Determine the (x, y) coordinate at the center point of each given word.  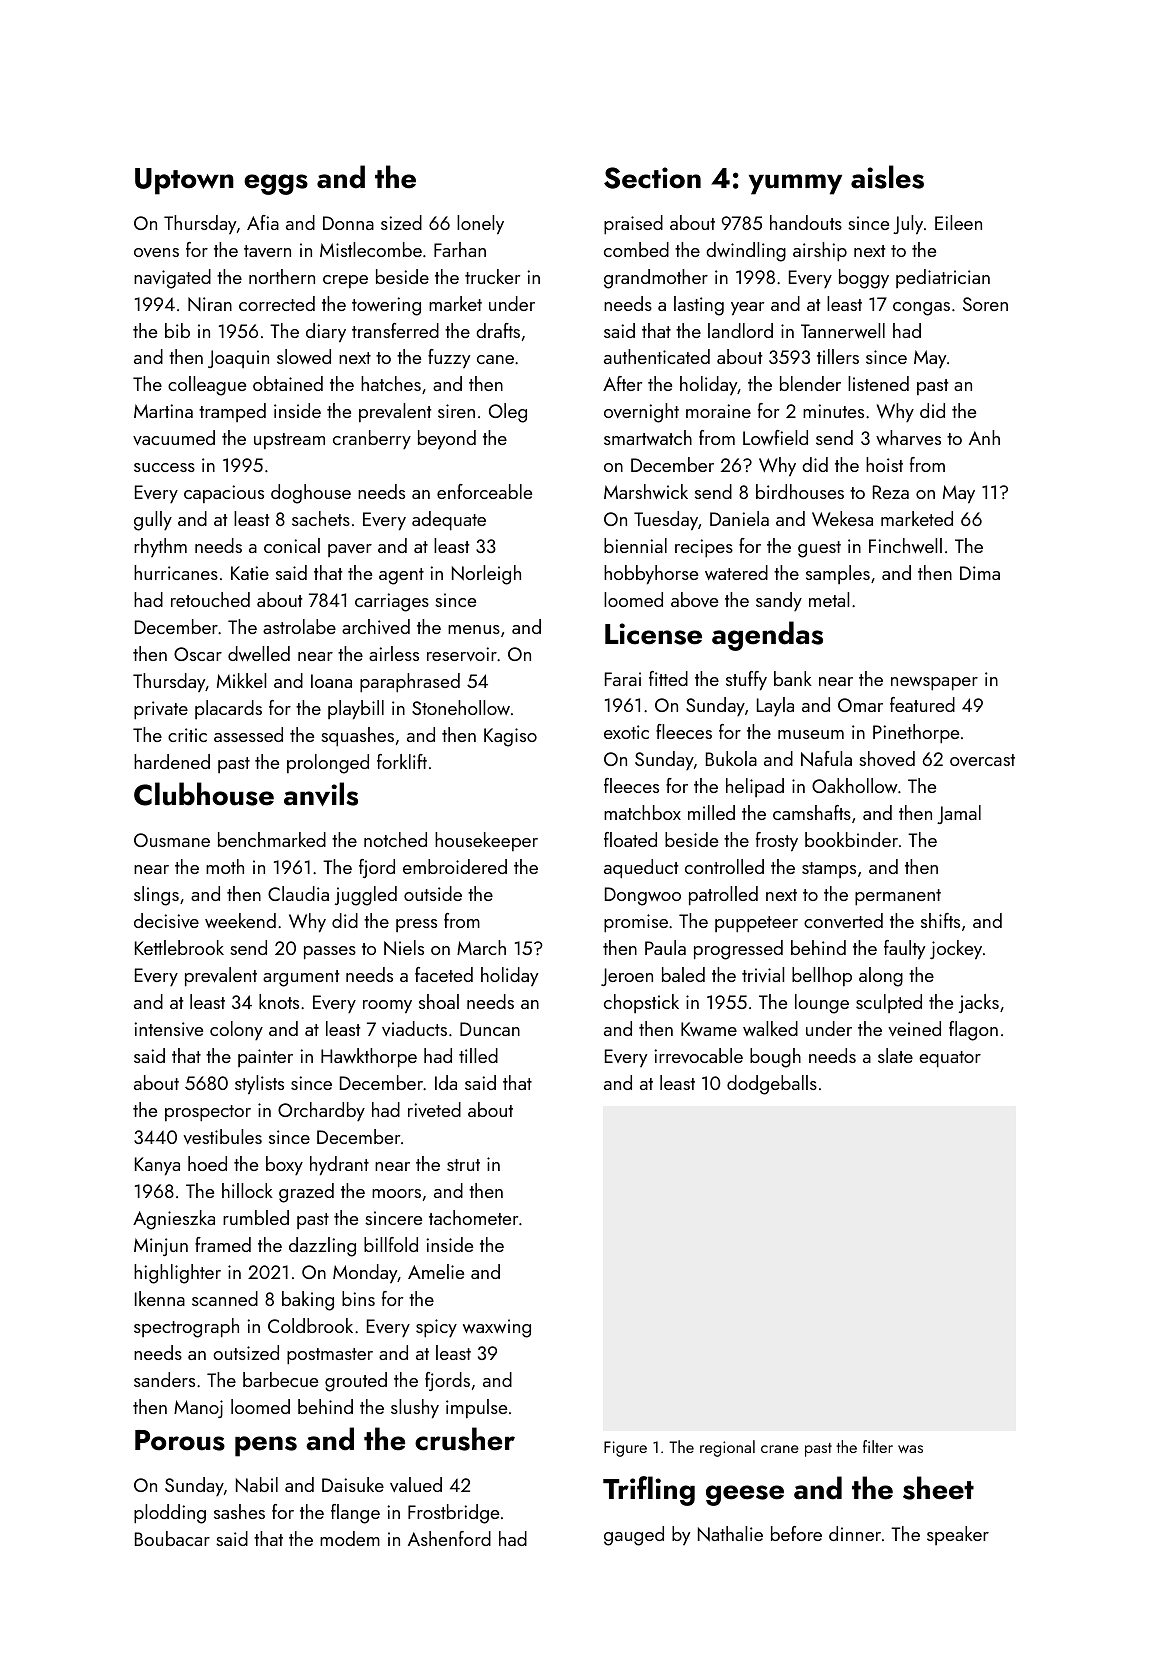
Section (652, 178)
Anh (984, 437)
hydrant (339, 1166)
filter (878, 1446)
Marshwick (646, 491)
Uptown (184, 181)
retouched (210, 599)
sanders (164, 1379)
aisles (887, 177)
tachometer (473, 1217)
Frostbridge (453, 1514)
